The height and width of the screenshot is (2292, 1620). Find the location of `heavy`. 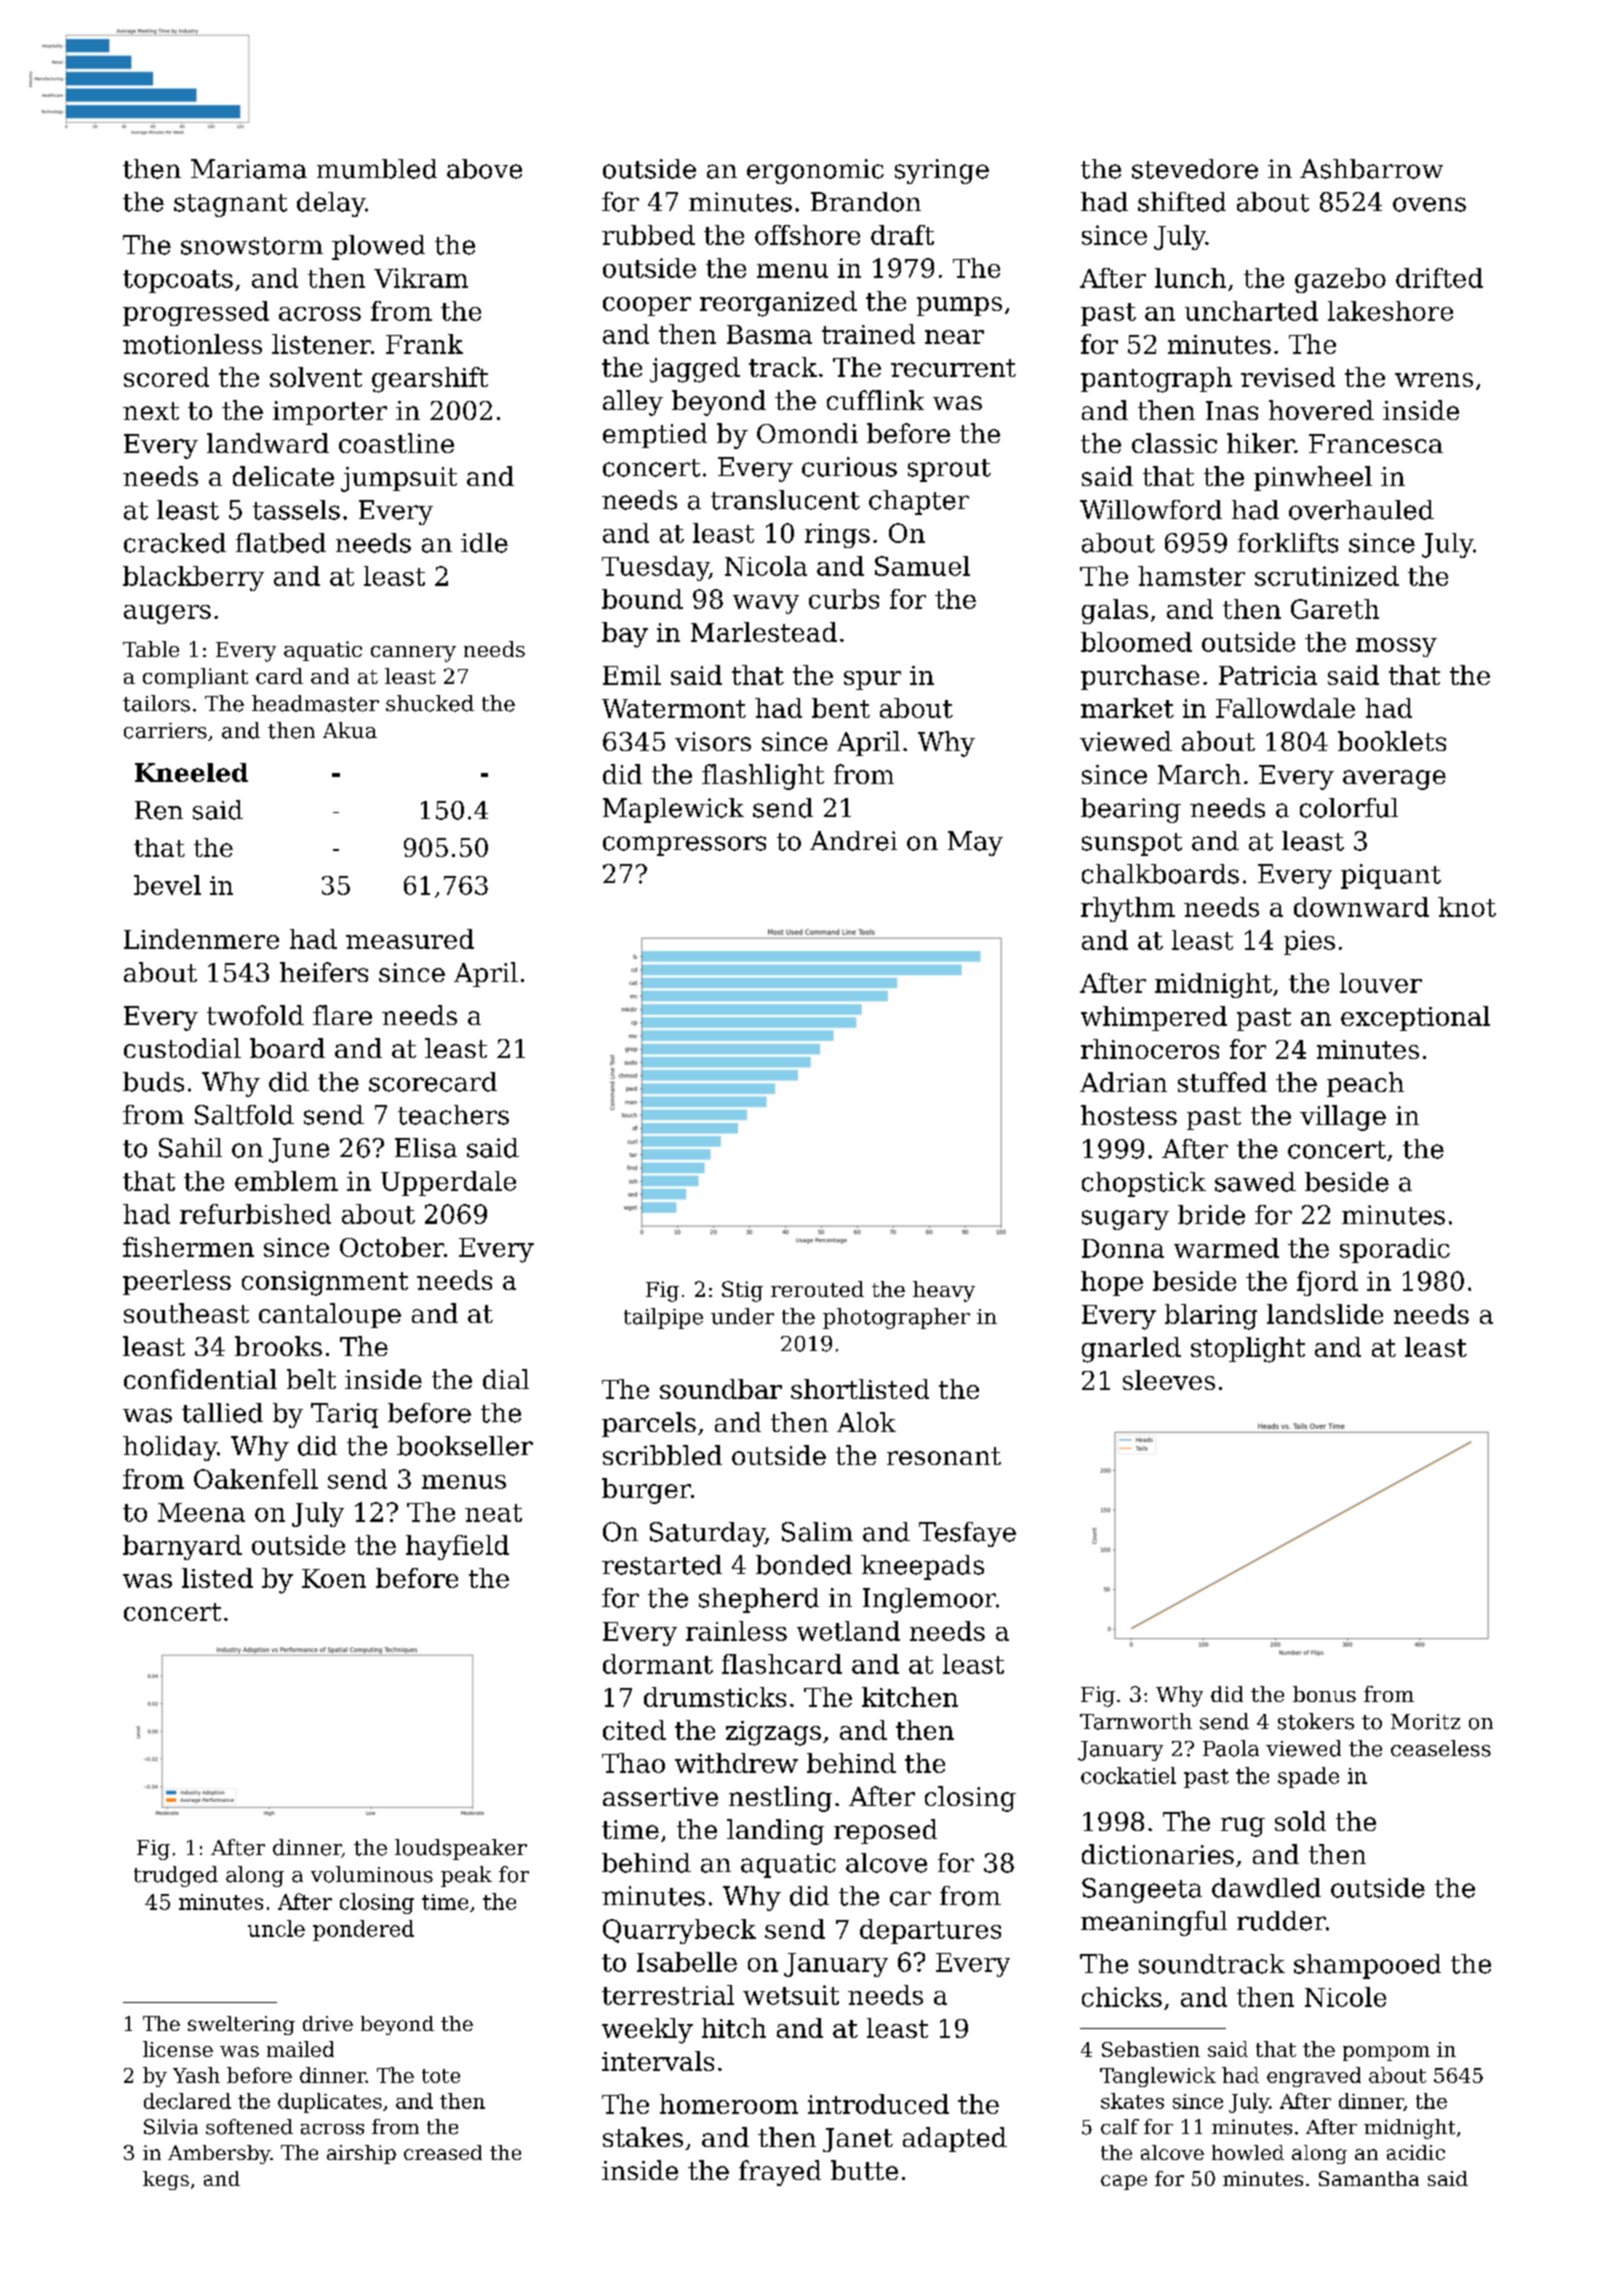

heavy is located at coordinates (944, 1291).
